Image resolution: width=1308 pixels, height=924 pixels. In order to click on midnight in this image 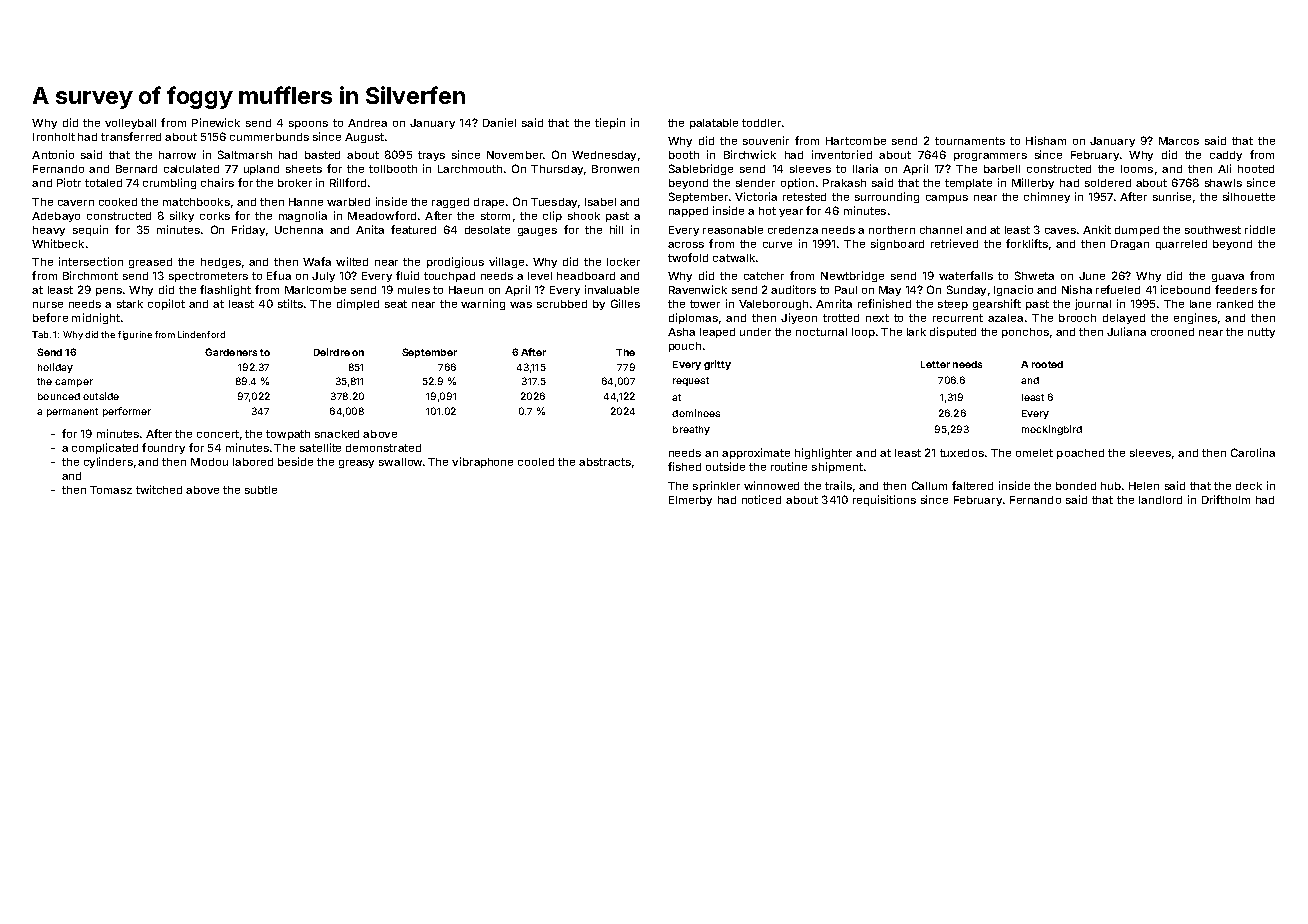, I will do `click(96, 318)`.
